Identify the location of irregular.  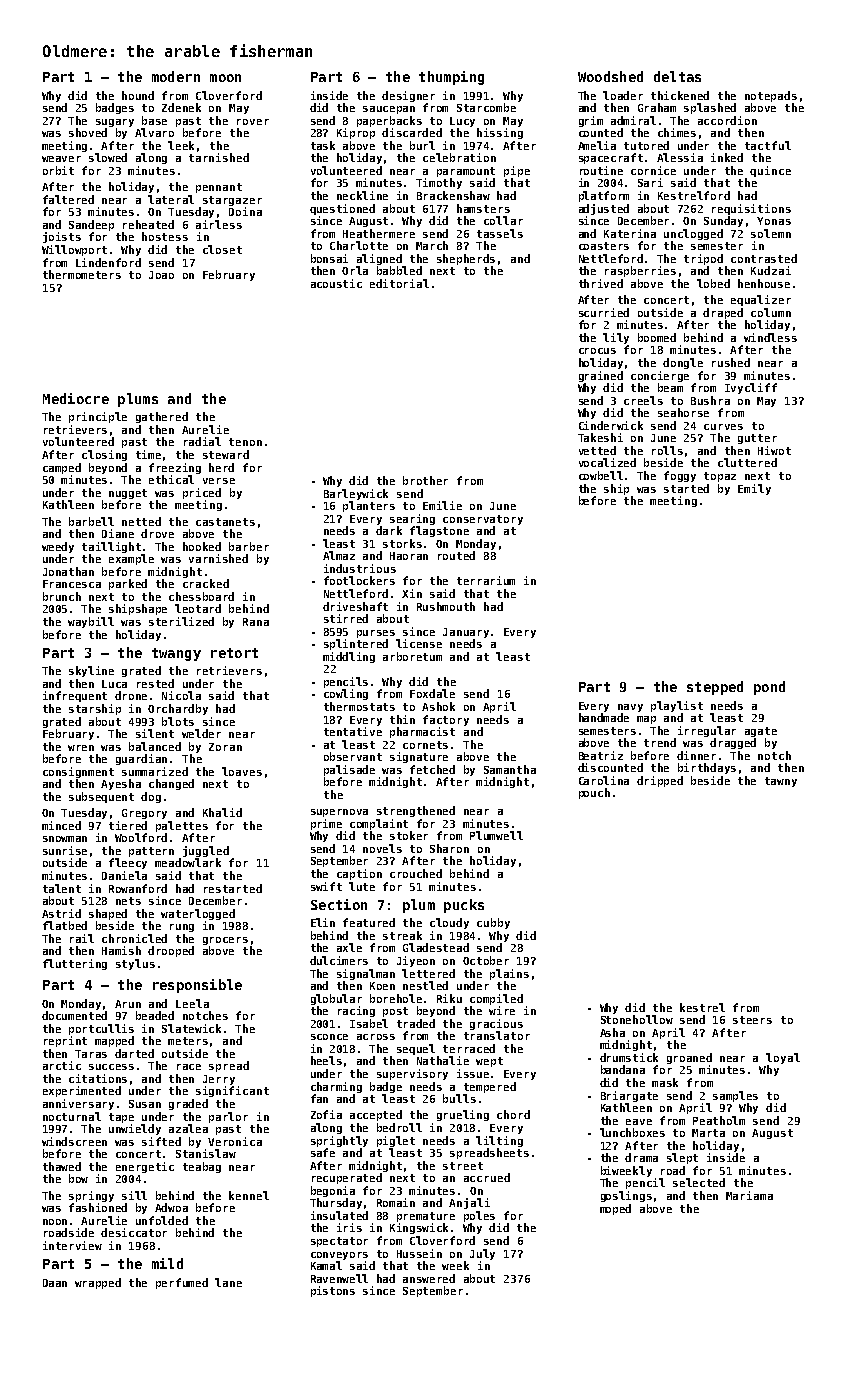
(707, 731).
